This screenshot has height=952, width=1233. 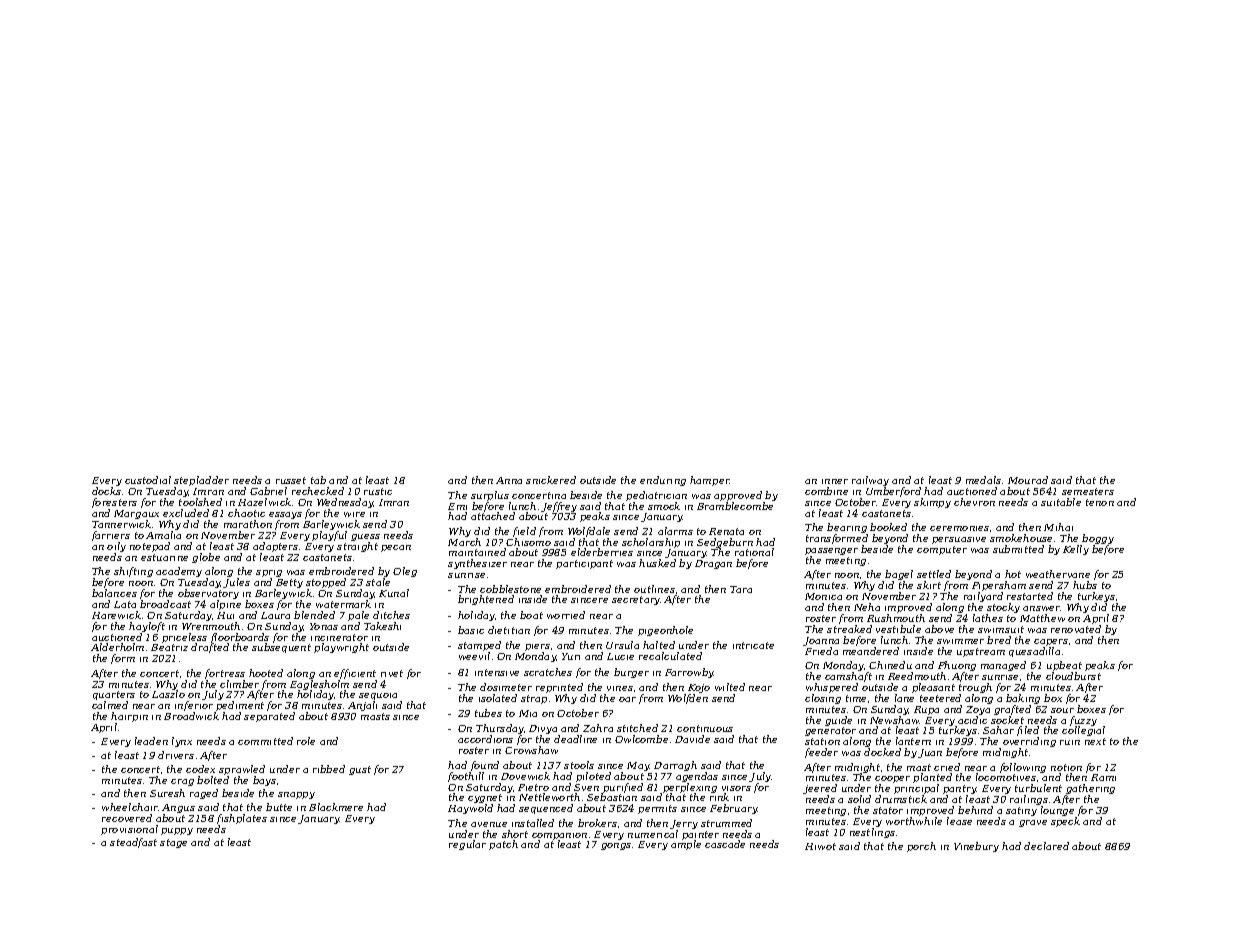 I want to click on essays, so click(x=285, y=515).
